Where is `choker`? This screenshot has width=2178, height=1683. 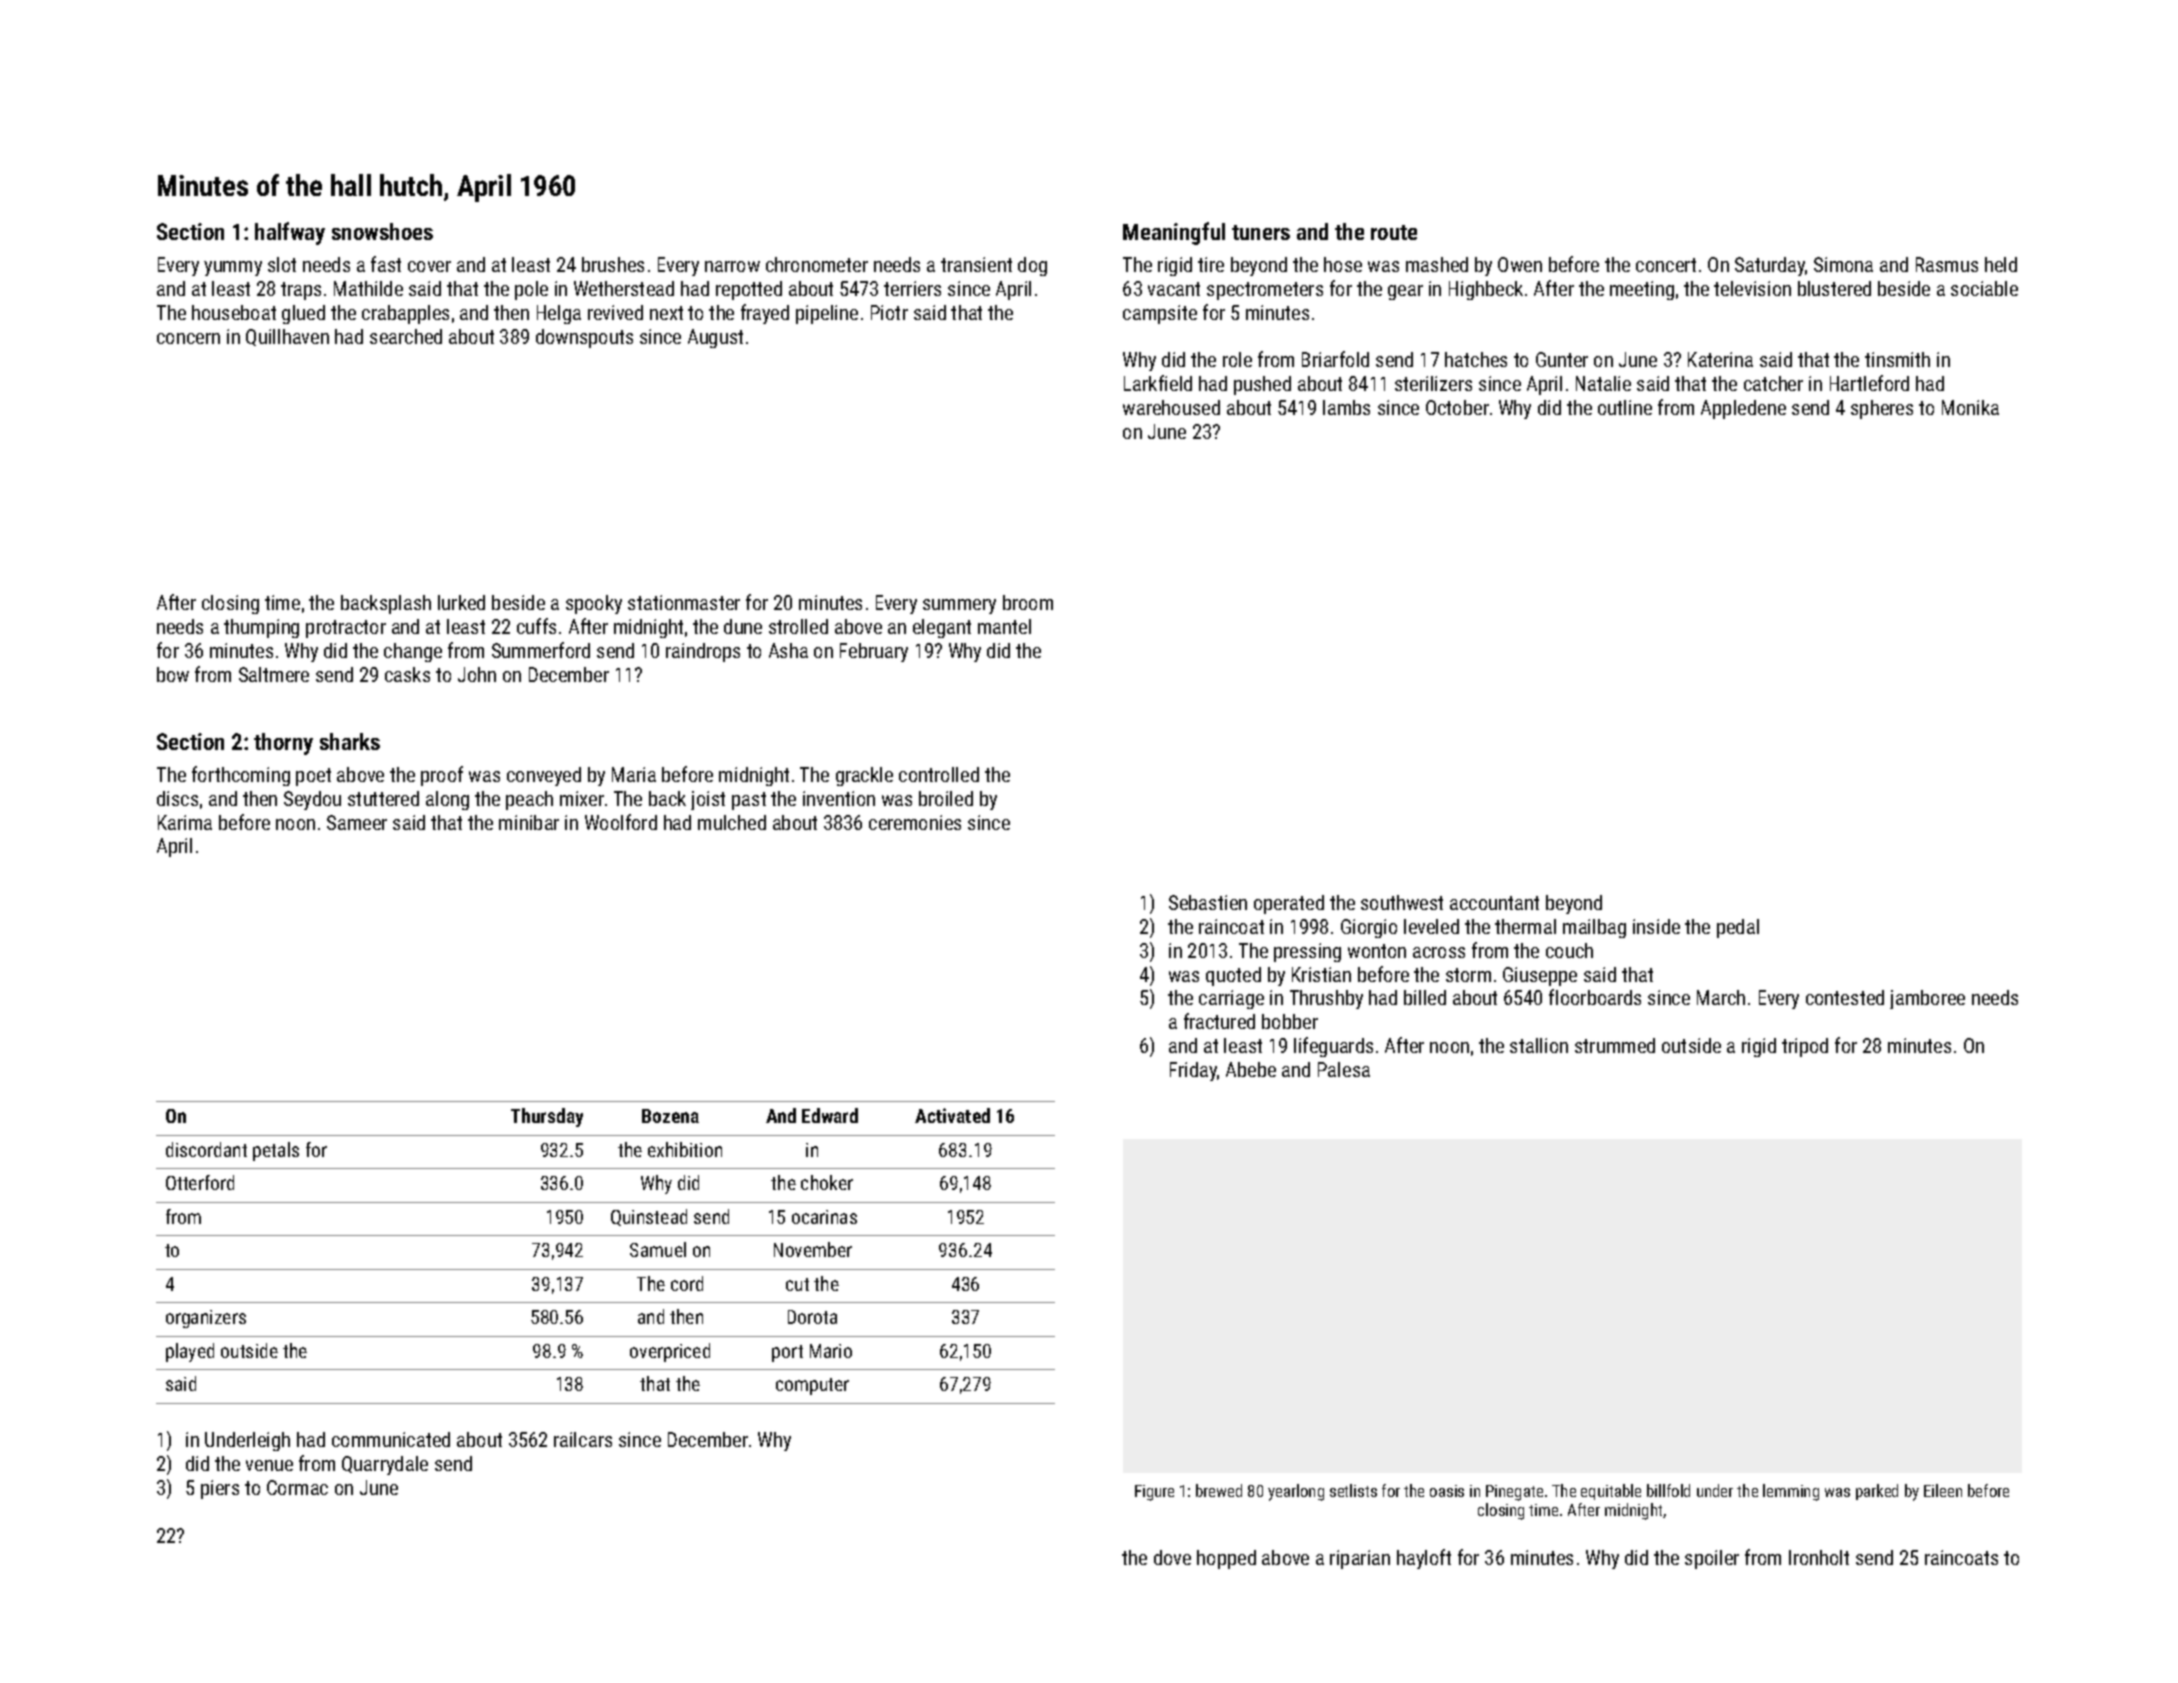
choker is located at coordinates (827, 1182).
